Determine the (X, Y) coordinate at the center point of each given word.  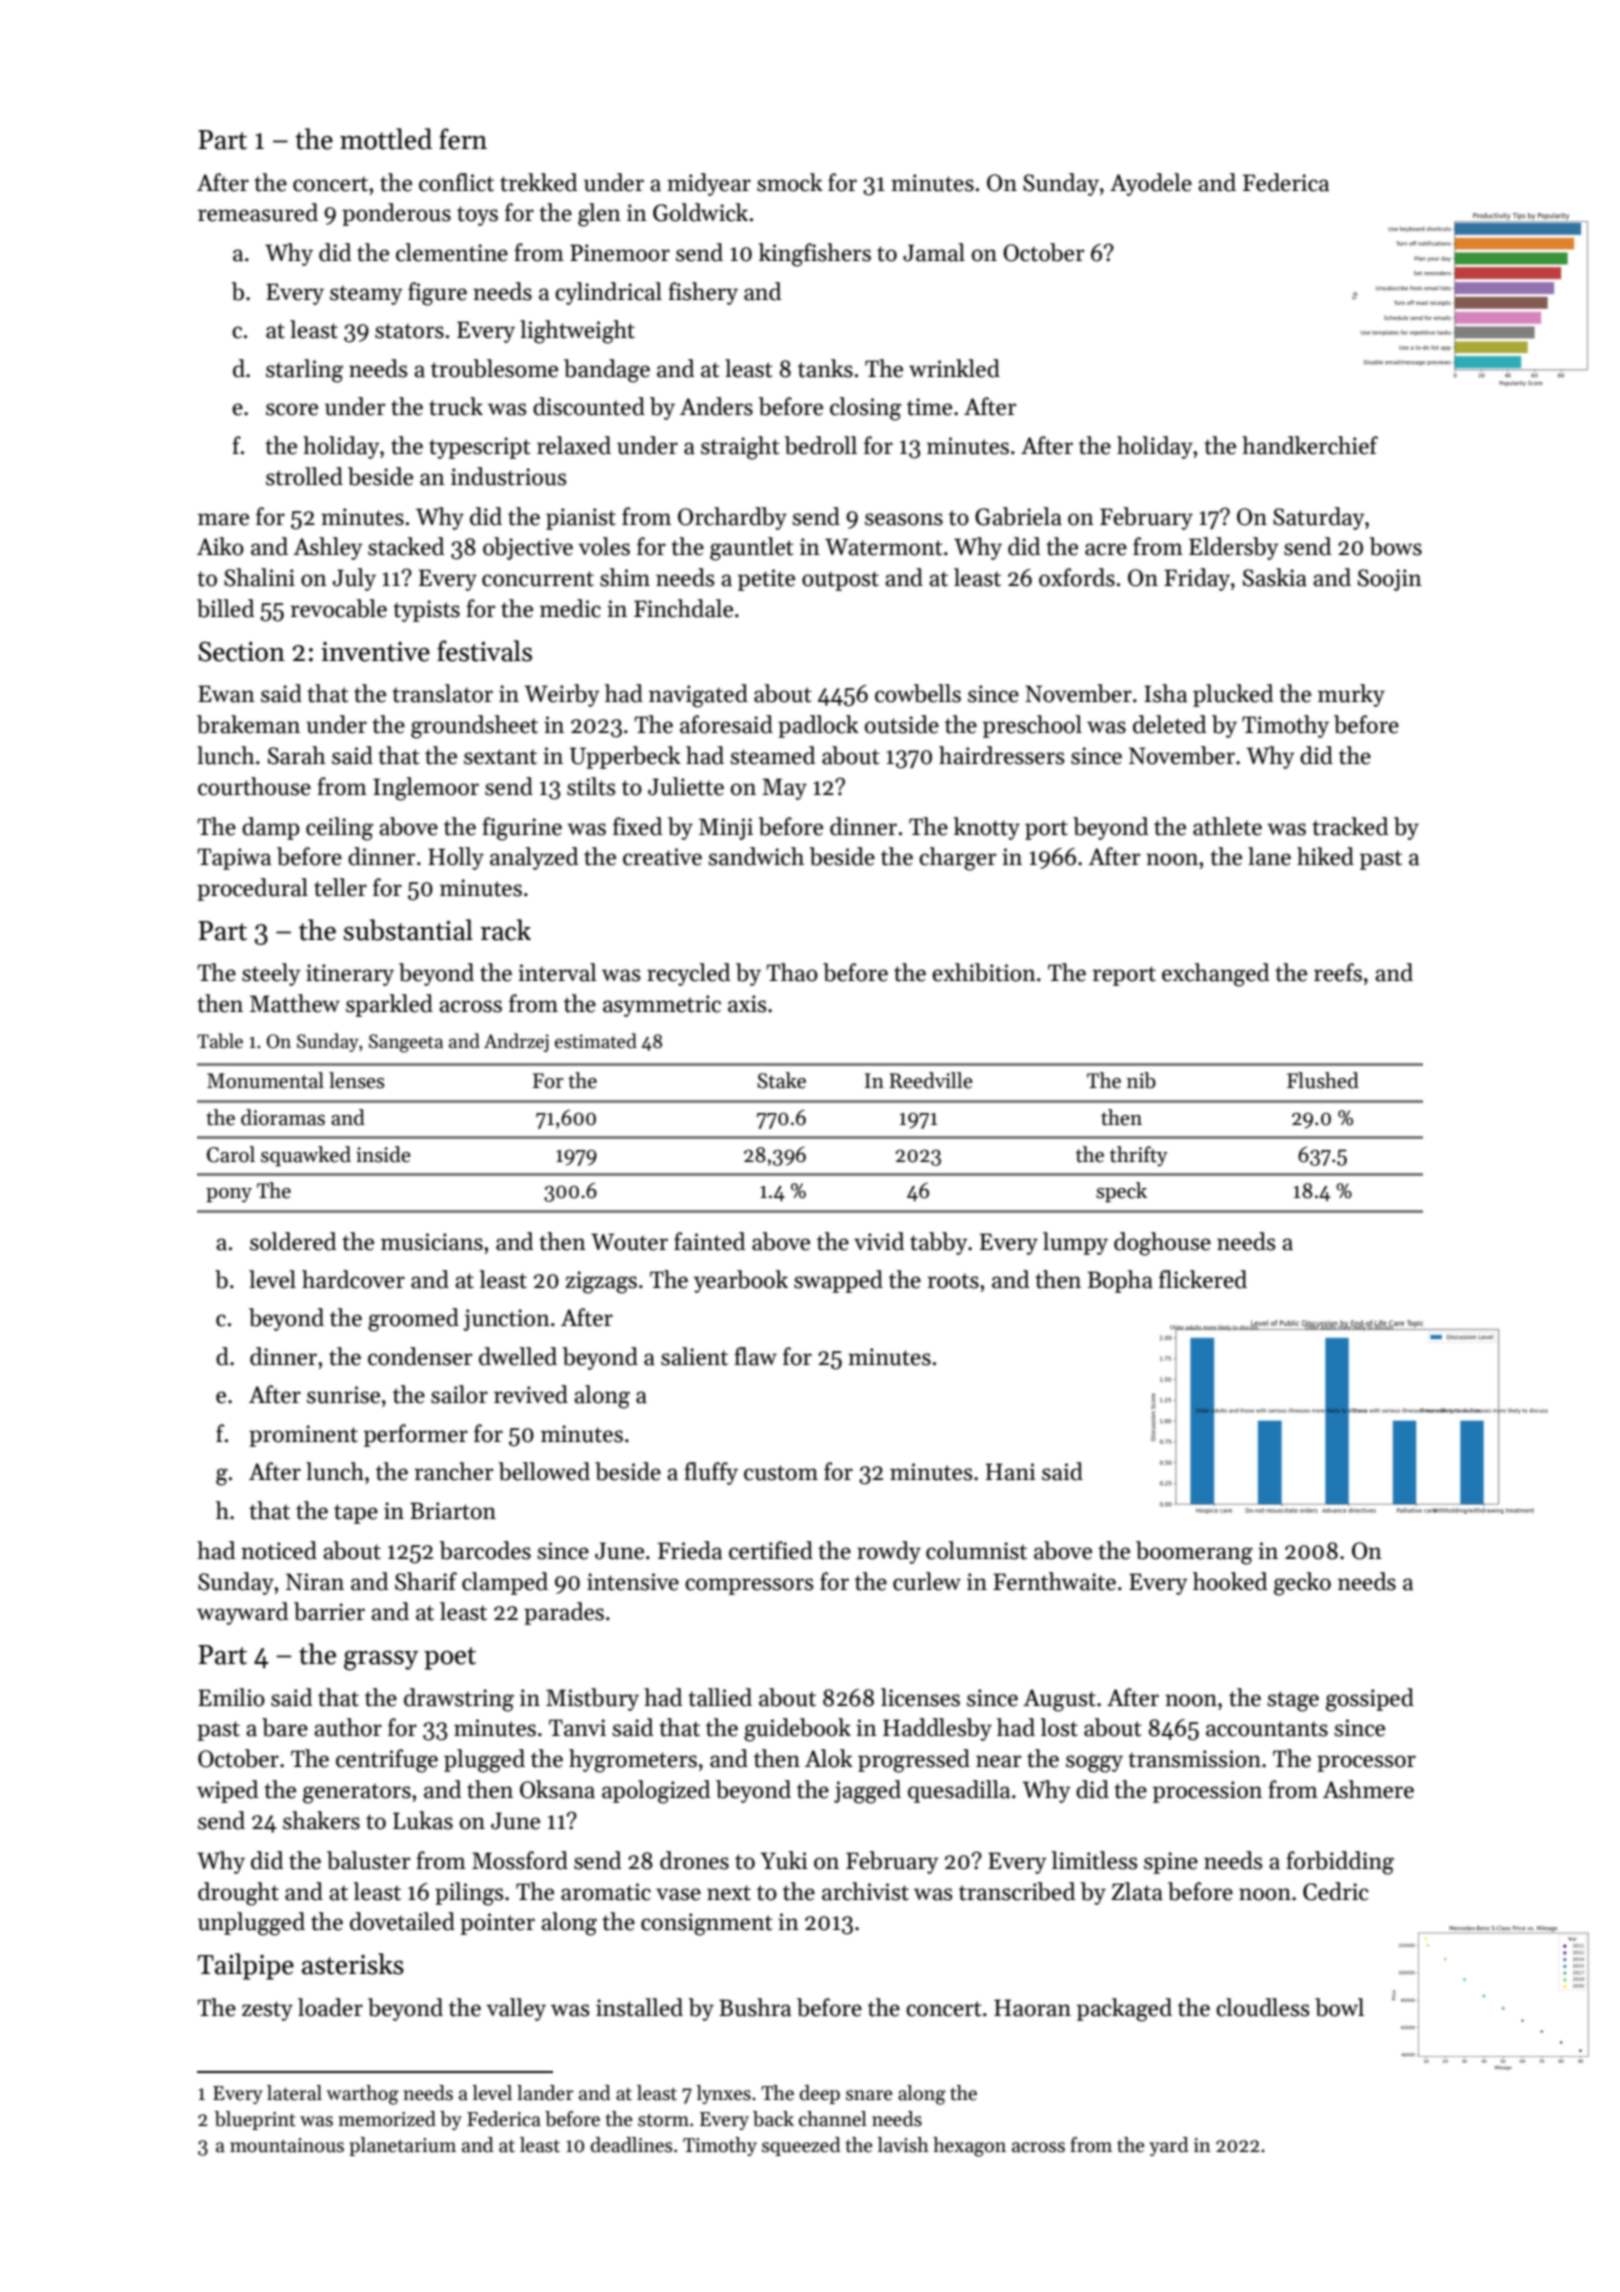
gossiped (1370, 1700)
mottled (386, 139)
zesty (267, 2011)
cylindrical (608, 293)
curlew (927, 1581)
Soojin (1390, 580)
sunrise (343, 1395)
